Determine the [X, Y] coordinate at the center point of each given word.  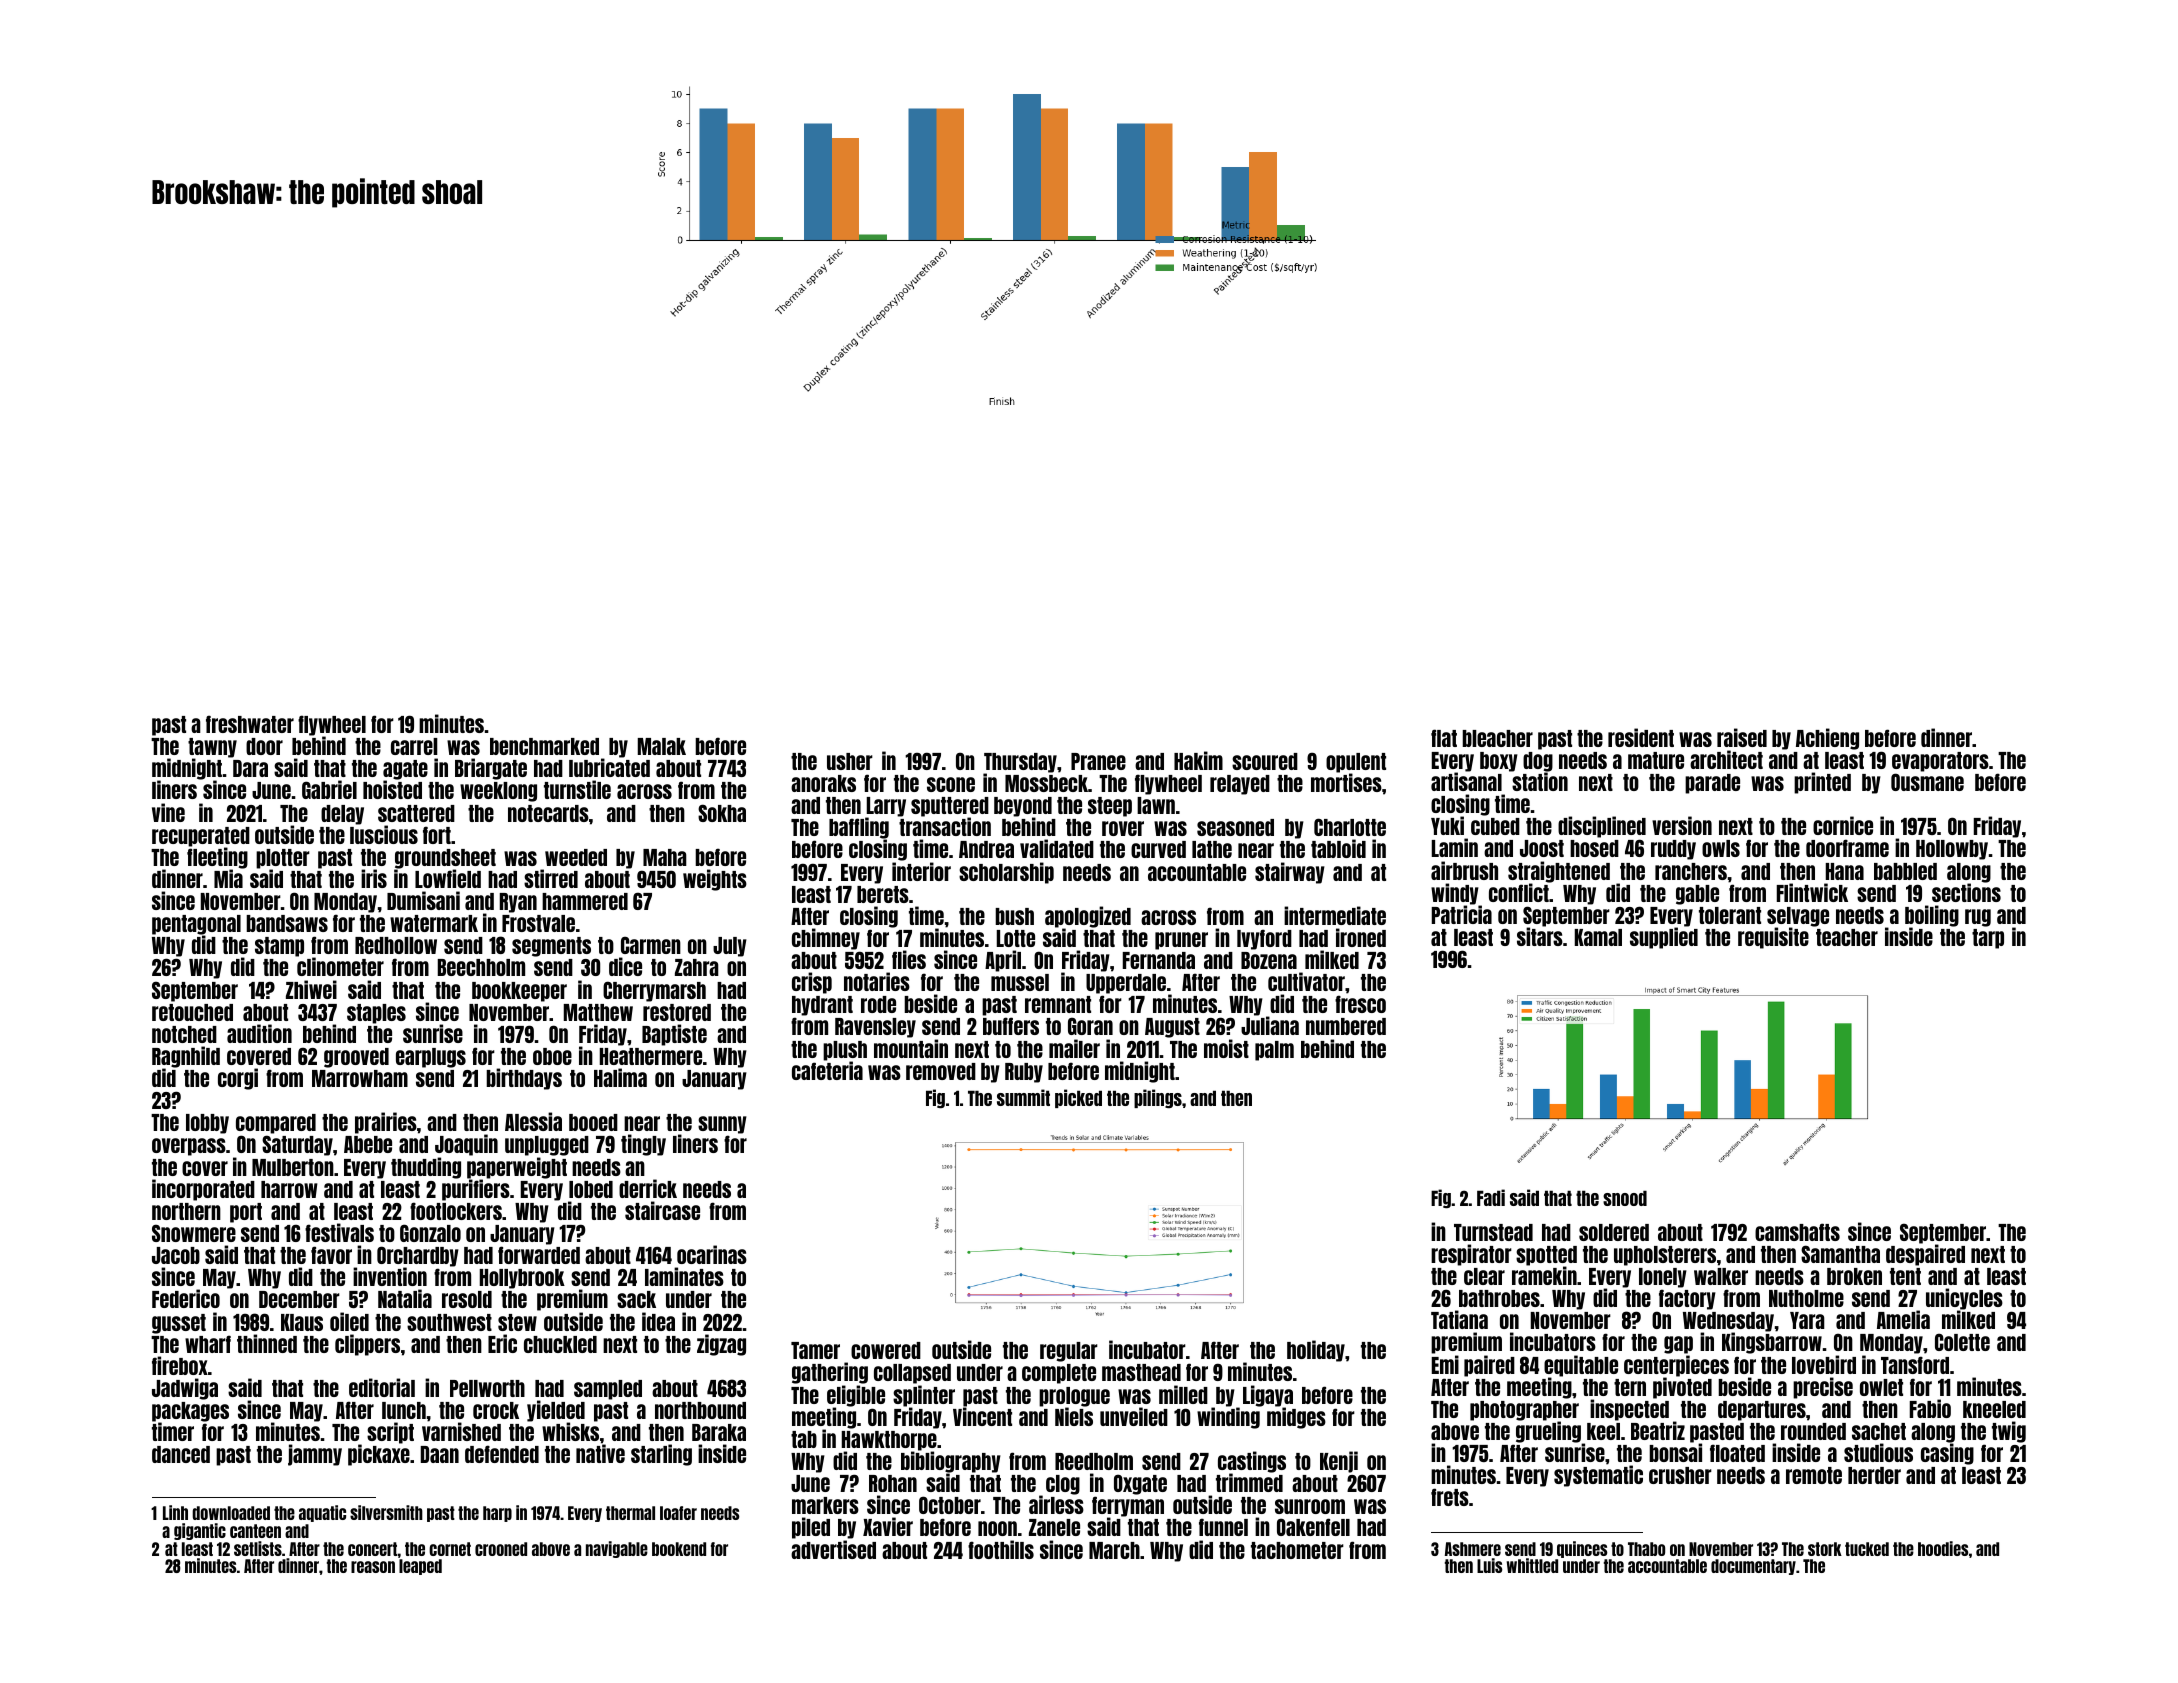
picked [1078, 1098]
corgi [238, 1079]
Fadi [1491, 1197]
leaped [420, 1567]
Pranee [1098, 761]
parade [1712, 784]
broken [1854, 1276]
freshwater [250, 724]
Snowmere [194, 1233]
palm [1274, 1051]
